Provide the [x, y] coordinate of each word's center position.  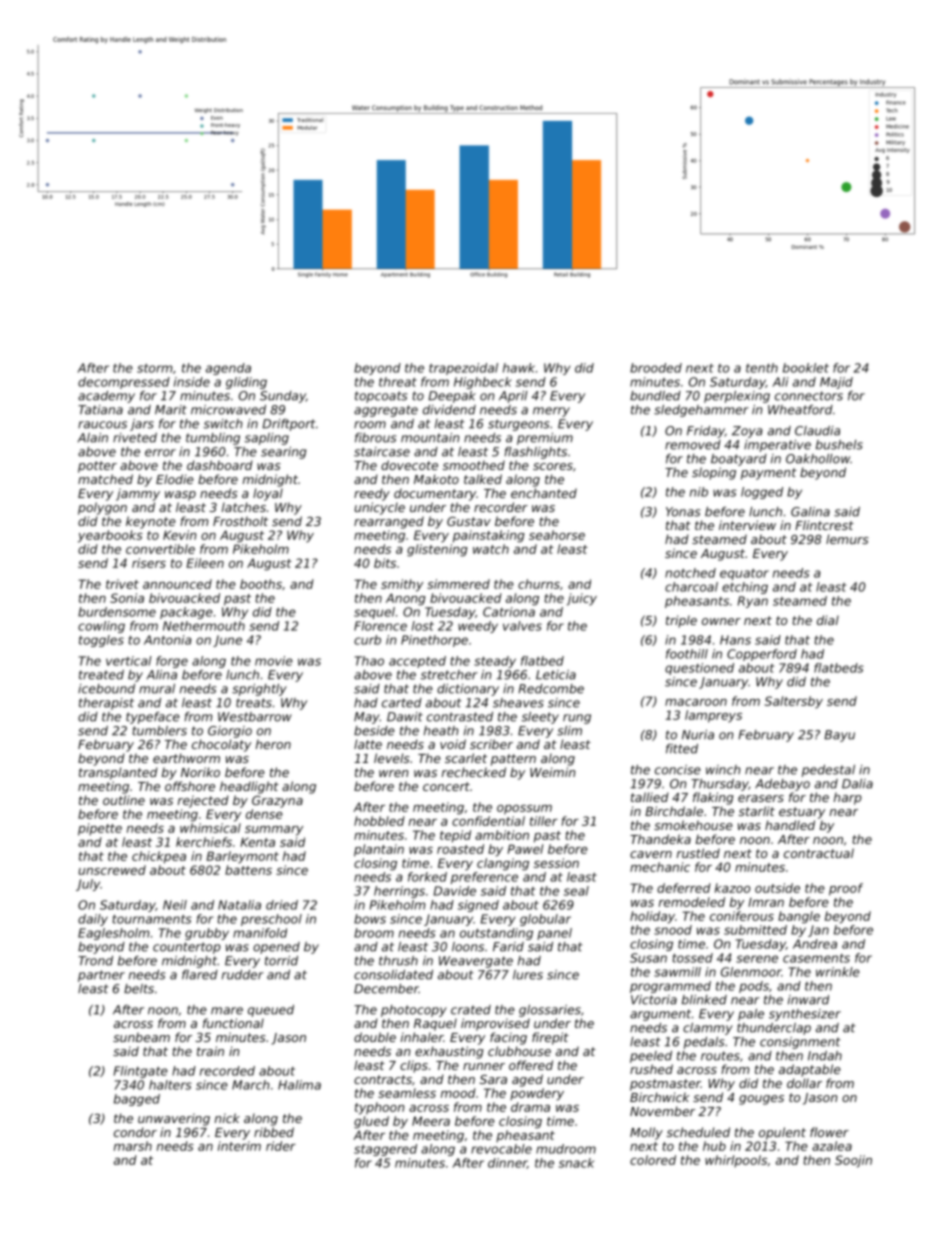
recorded [227, 1071]
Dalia [857, 784]
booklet [806, 368]
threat [398, 382]
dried [282, 905]
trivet [122, 584]
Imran [766, 902]
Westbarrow [255, 717]
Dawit [405, 717]
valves [522, 626]
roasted [460, 849]
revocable [501, 1149]
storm [154, 368]
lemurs [847, 539]
